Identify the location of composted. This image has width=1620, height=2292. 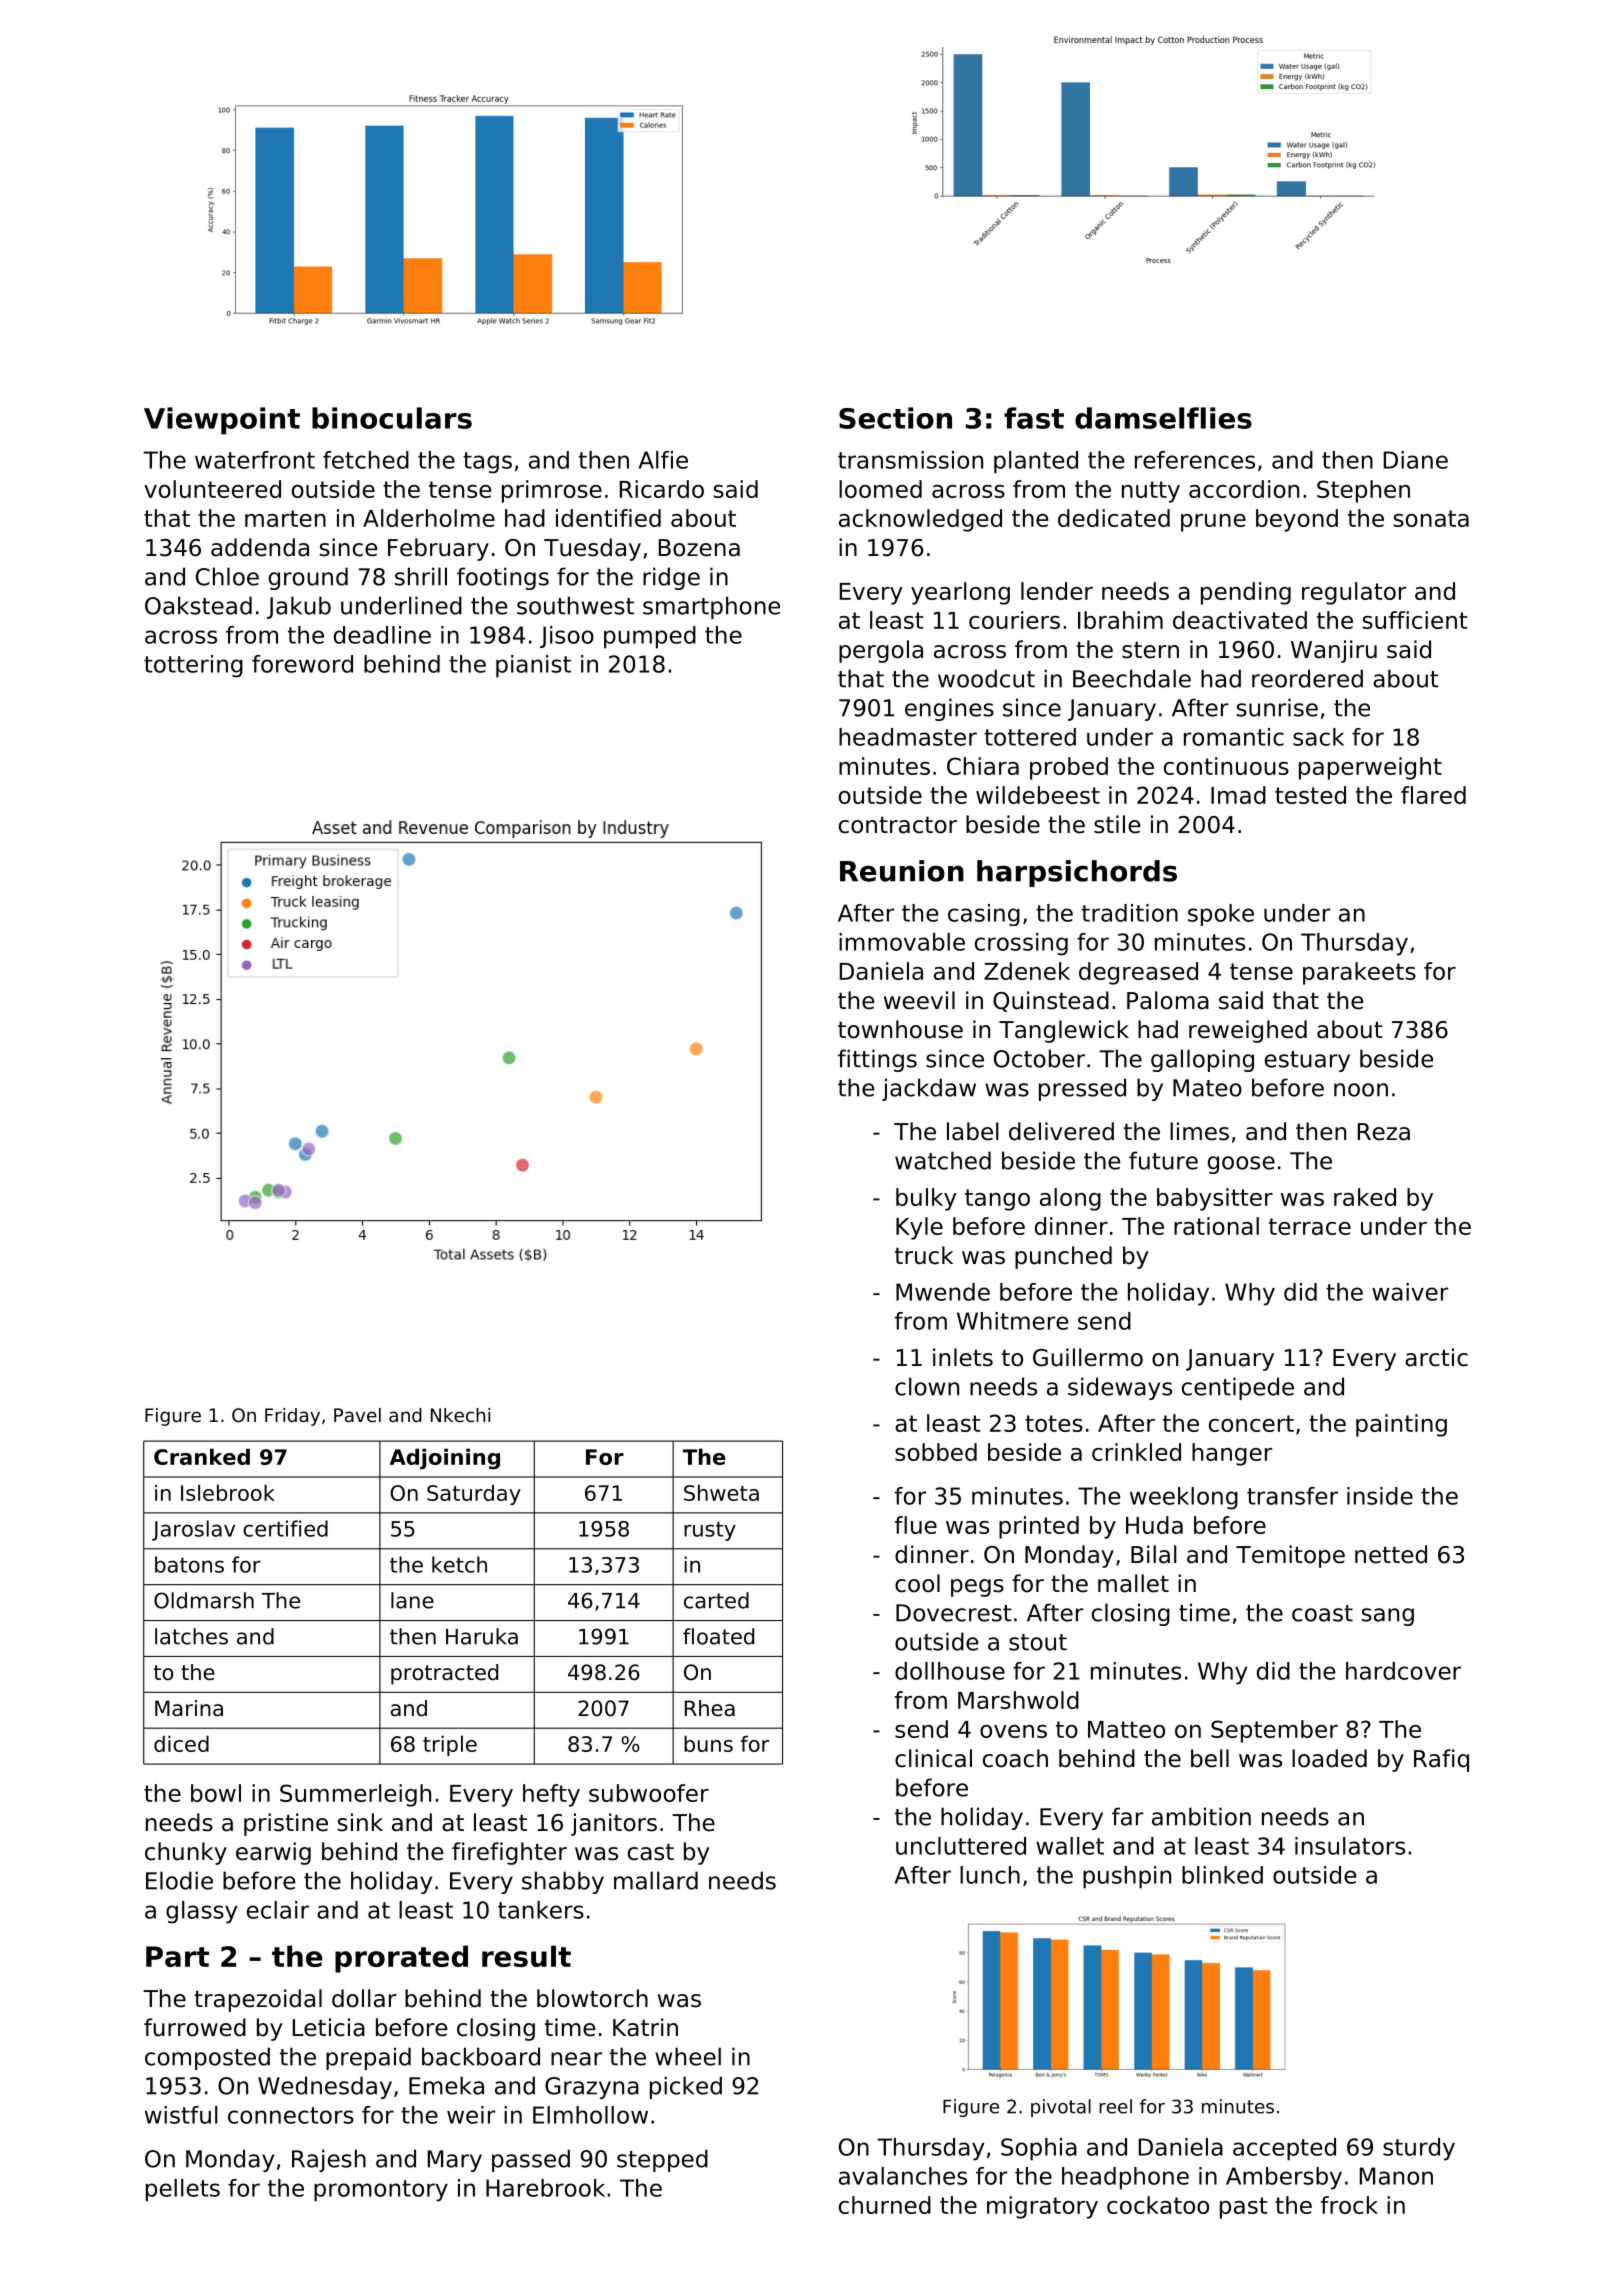
(207, 2058).
